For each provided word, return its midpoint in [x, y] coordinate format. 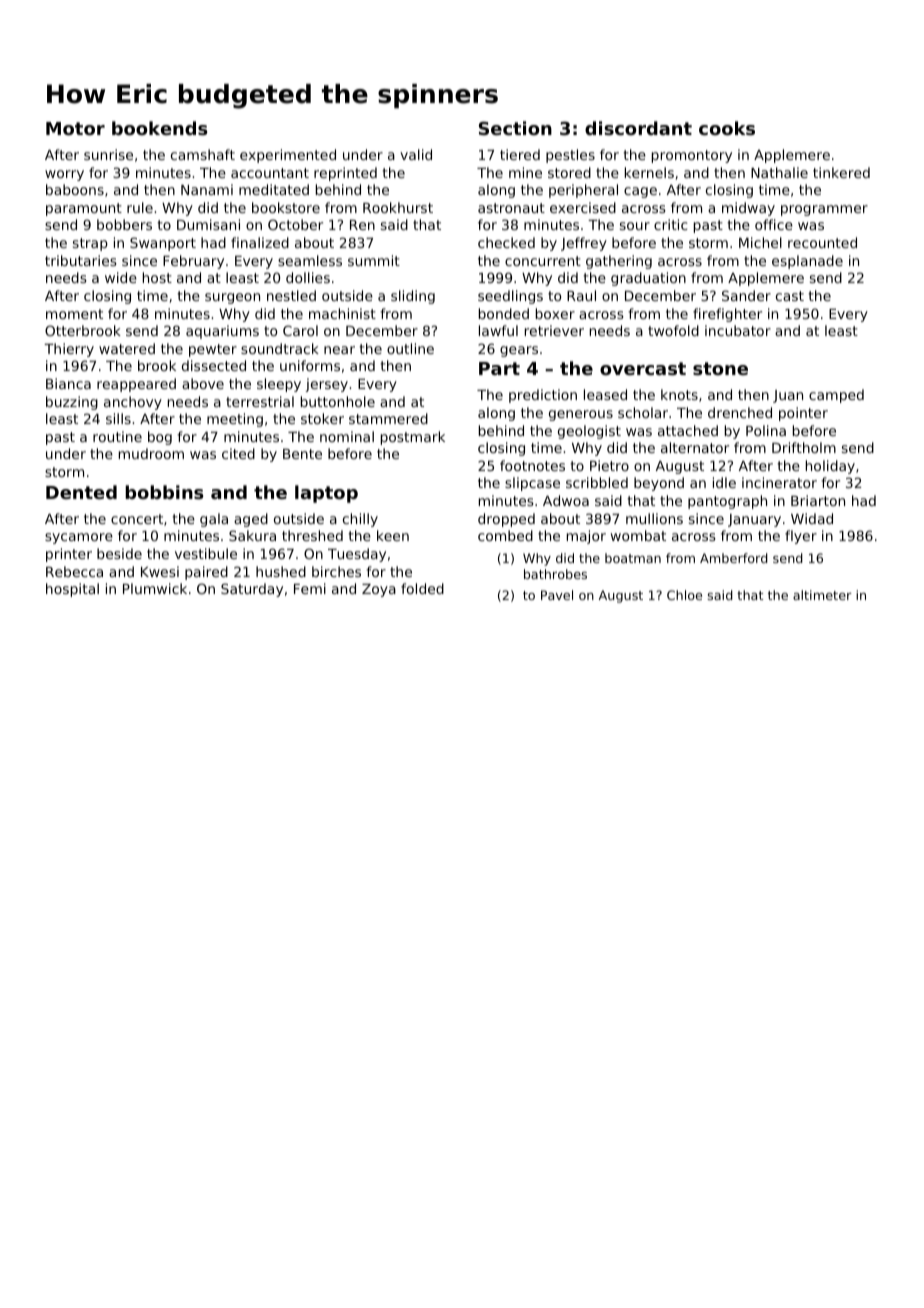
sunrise [108, 154]
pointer [803, 414]
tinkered [841, 172]
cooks [727, 128]
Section [515, 128]
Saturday [252, 590]
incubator [738, 330]
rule [140, 207]
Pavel [557, 595]
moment [74, 314]
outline [410, 348]
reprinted [345, 174]
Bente [302, 454]
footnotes [532, 465]
